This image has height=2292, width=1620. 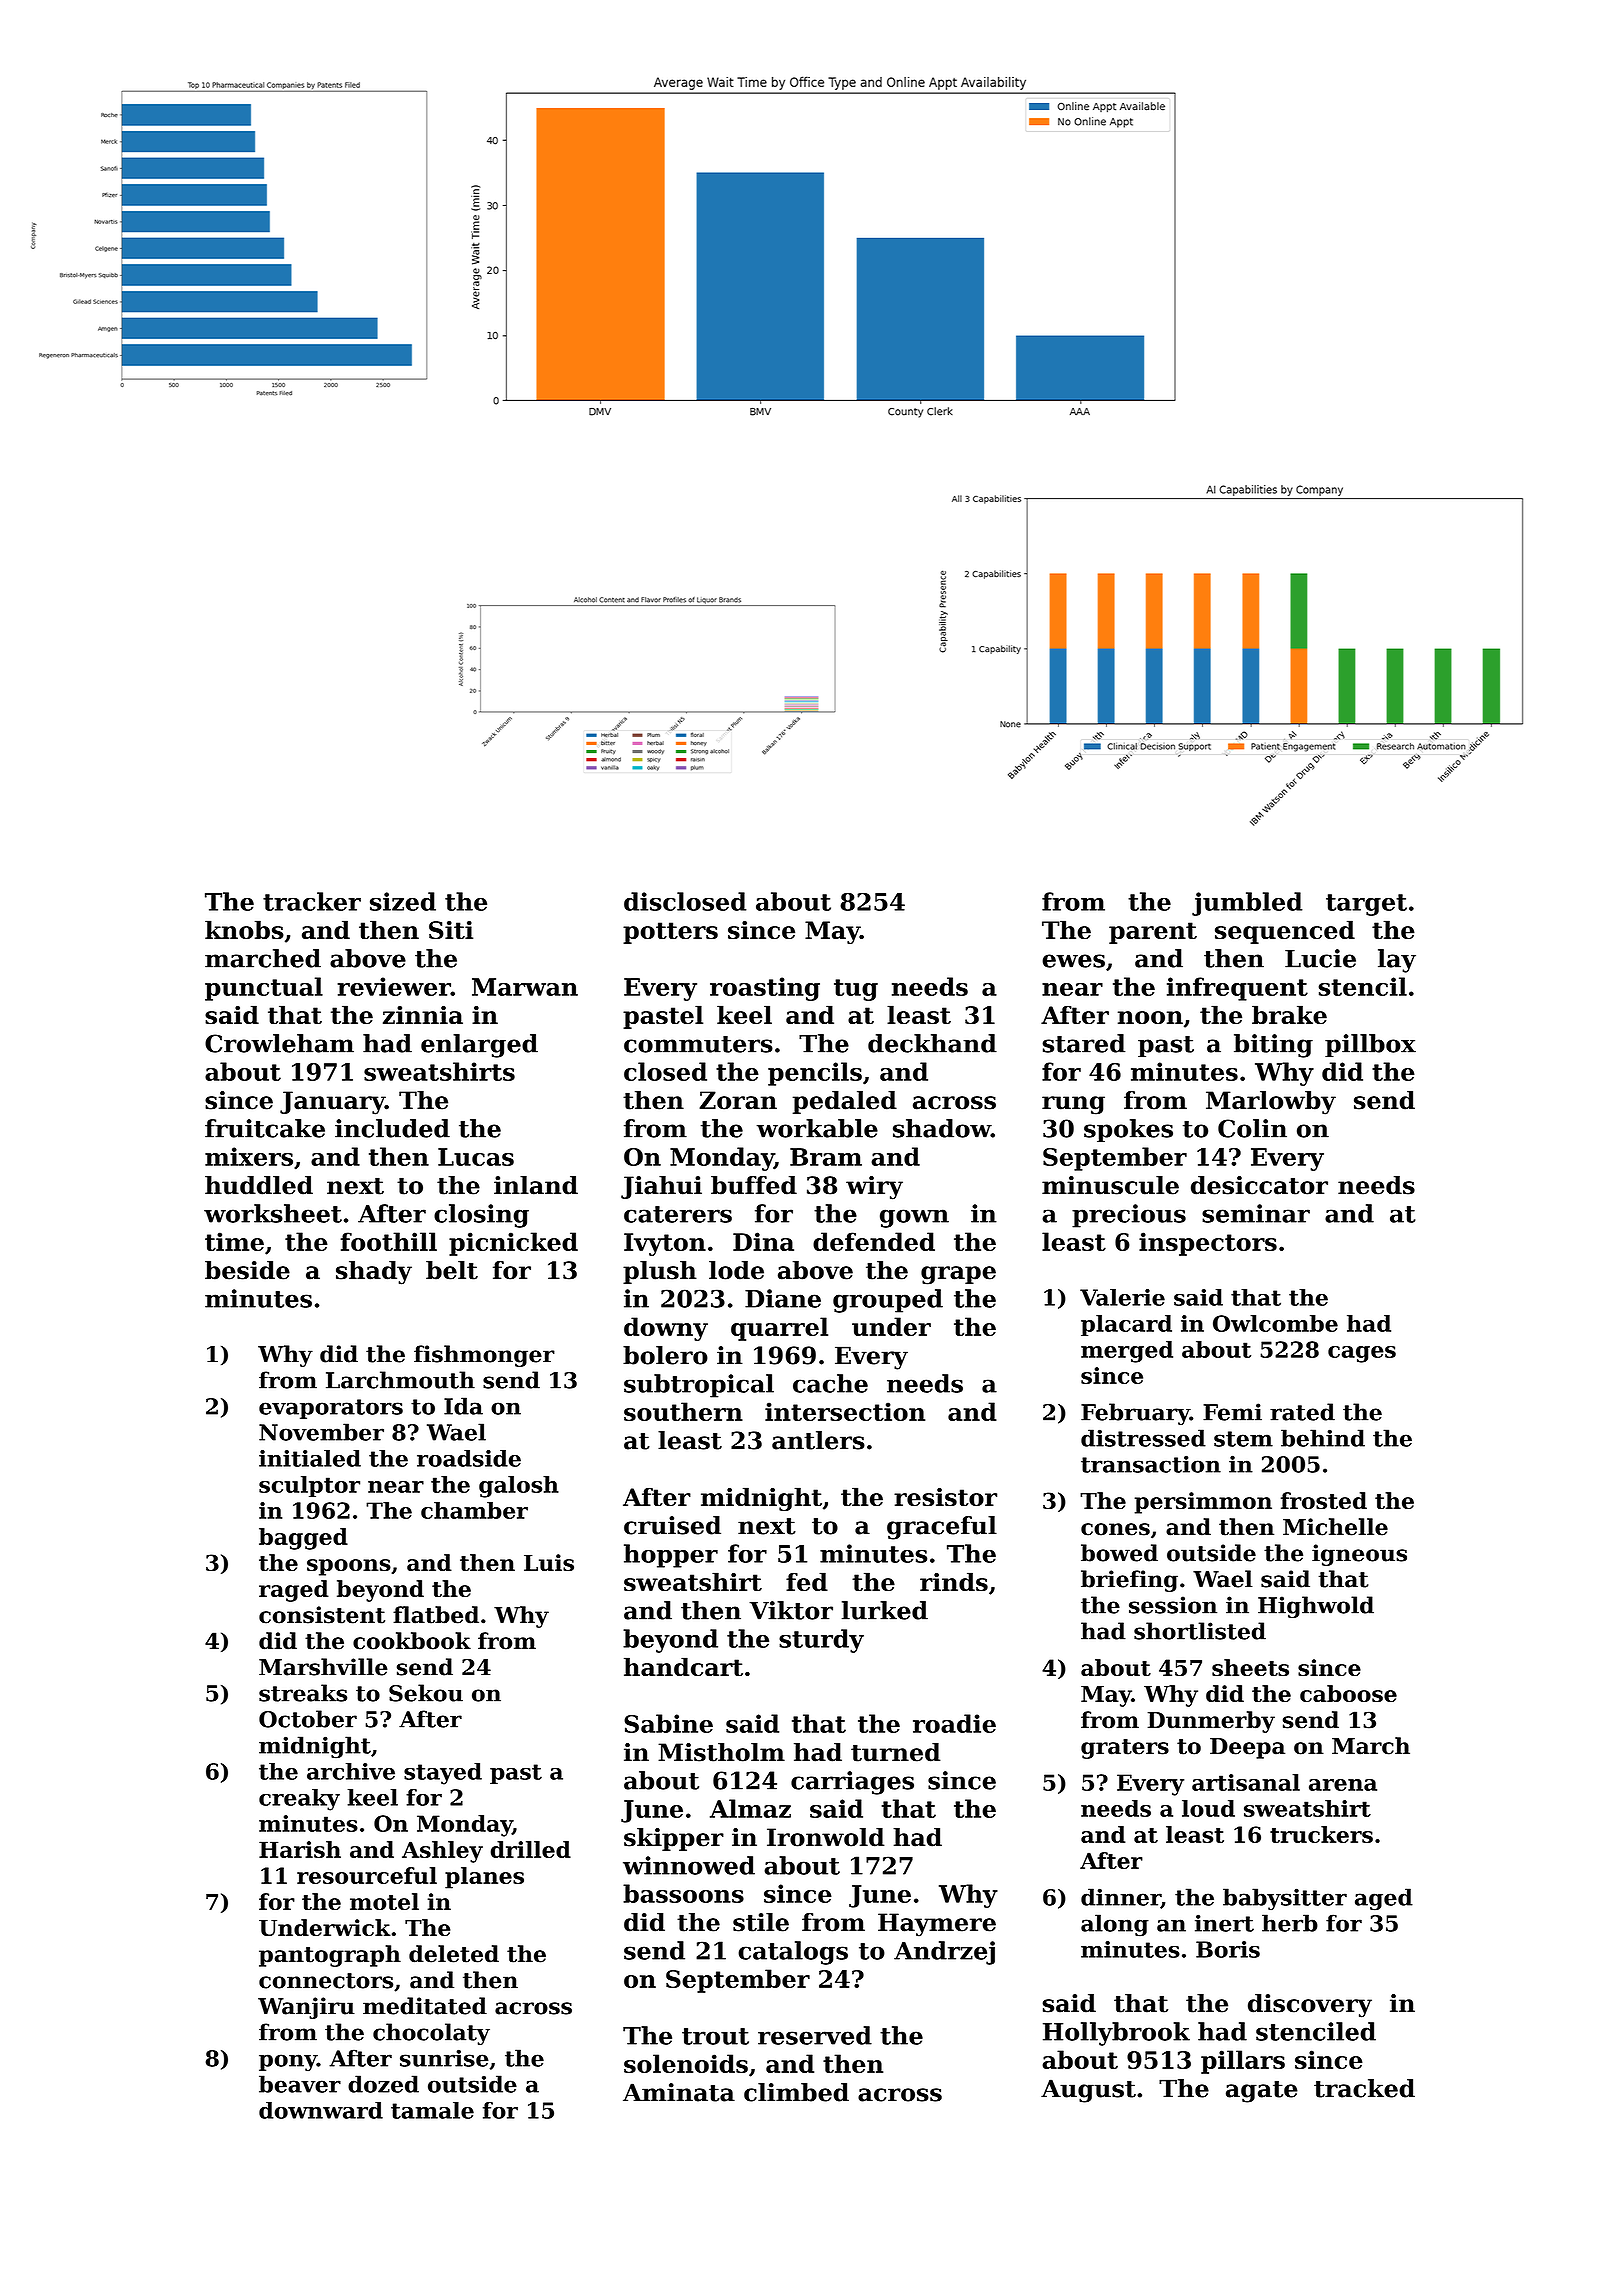 What do you see at coordinates (1366, 905) in the image?
I see `target` at bounding box center [1366, 905].
